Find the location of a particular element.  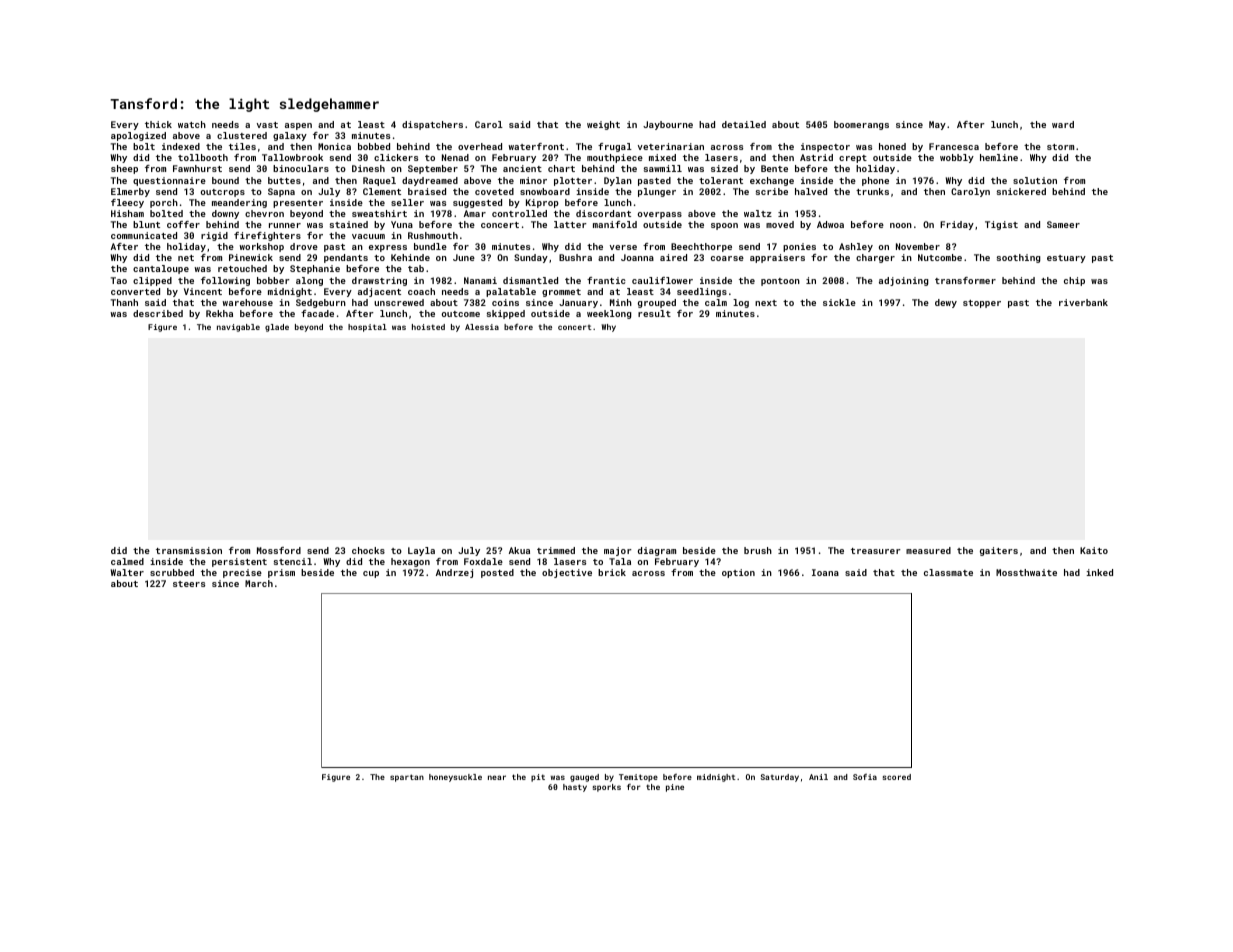

weeklong is located at coordinates (609, 314).
